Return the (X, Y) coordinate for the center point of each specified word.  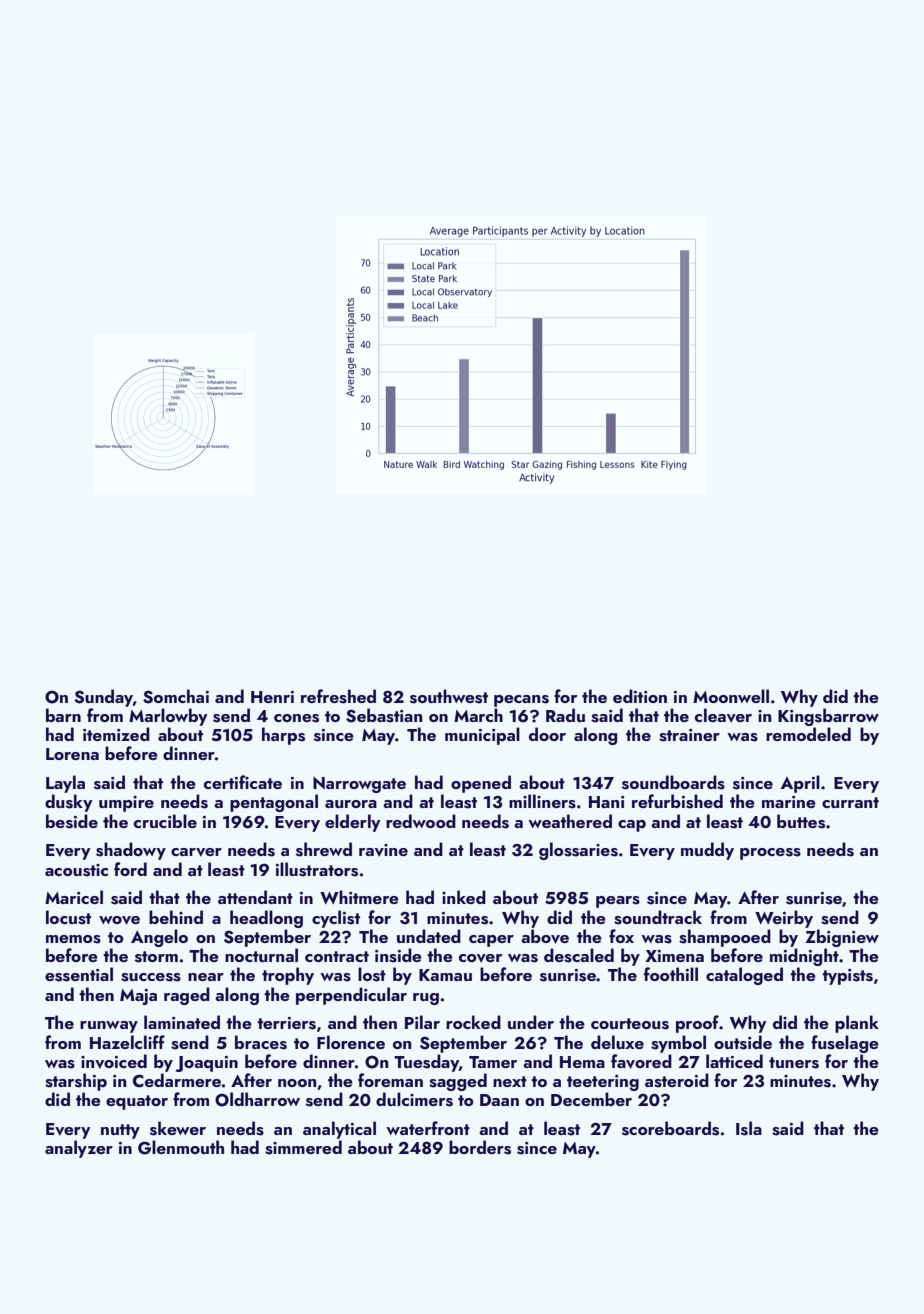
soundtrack (658, 917)
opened (481, 784)
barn (63, 715)
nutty (120, 1131)
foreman (390, 1080)
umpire (126, 804)
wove (119, 920)
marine (789, 802)
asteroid (677, 1080)
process (770, 854)
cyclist (336, 919)
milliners (542, 801)
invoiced (114, 1061)
